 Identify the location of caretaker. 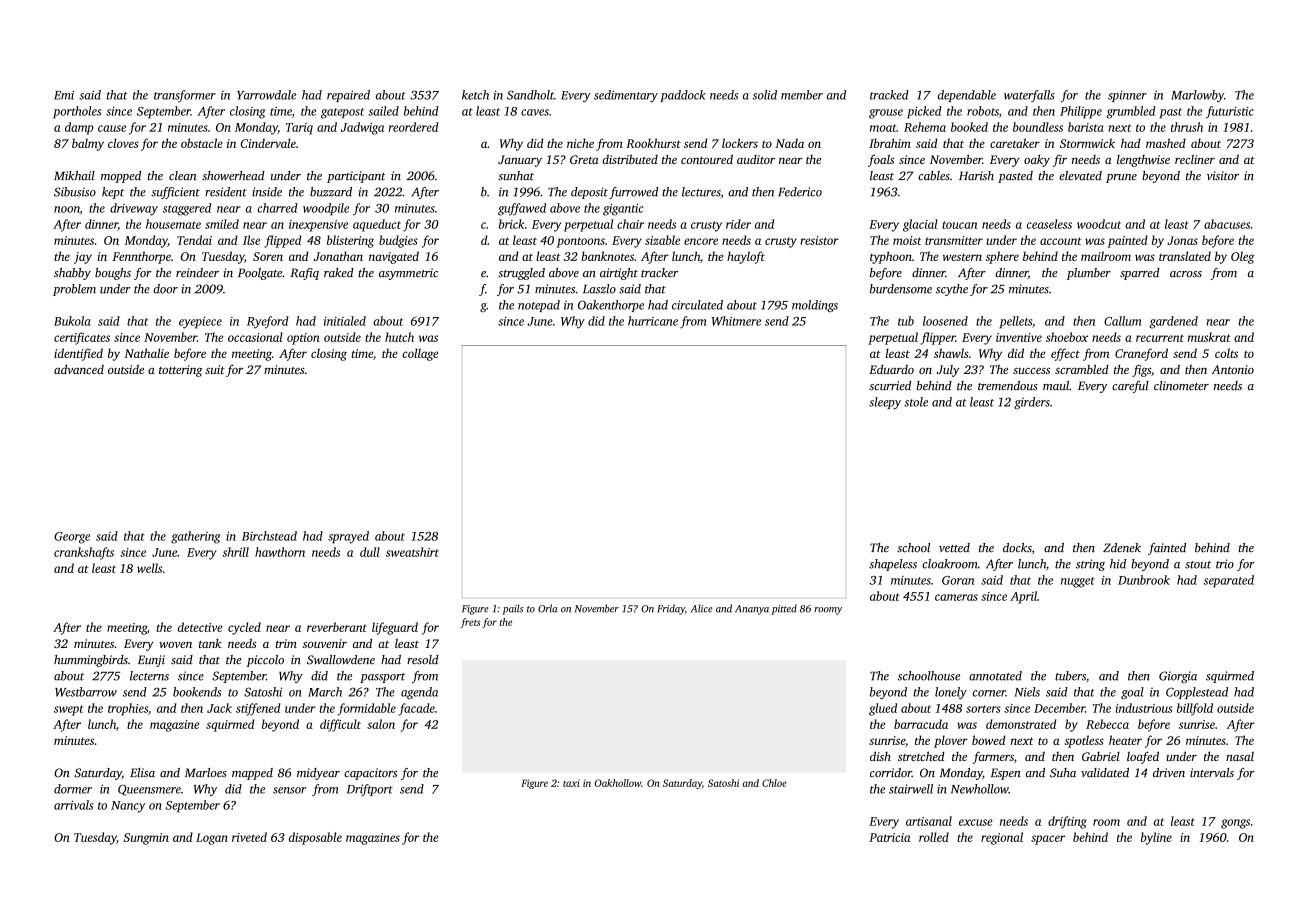
(1015, 143).
